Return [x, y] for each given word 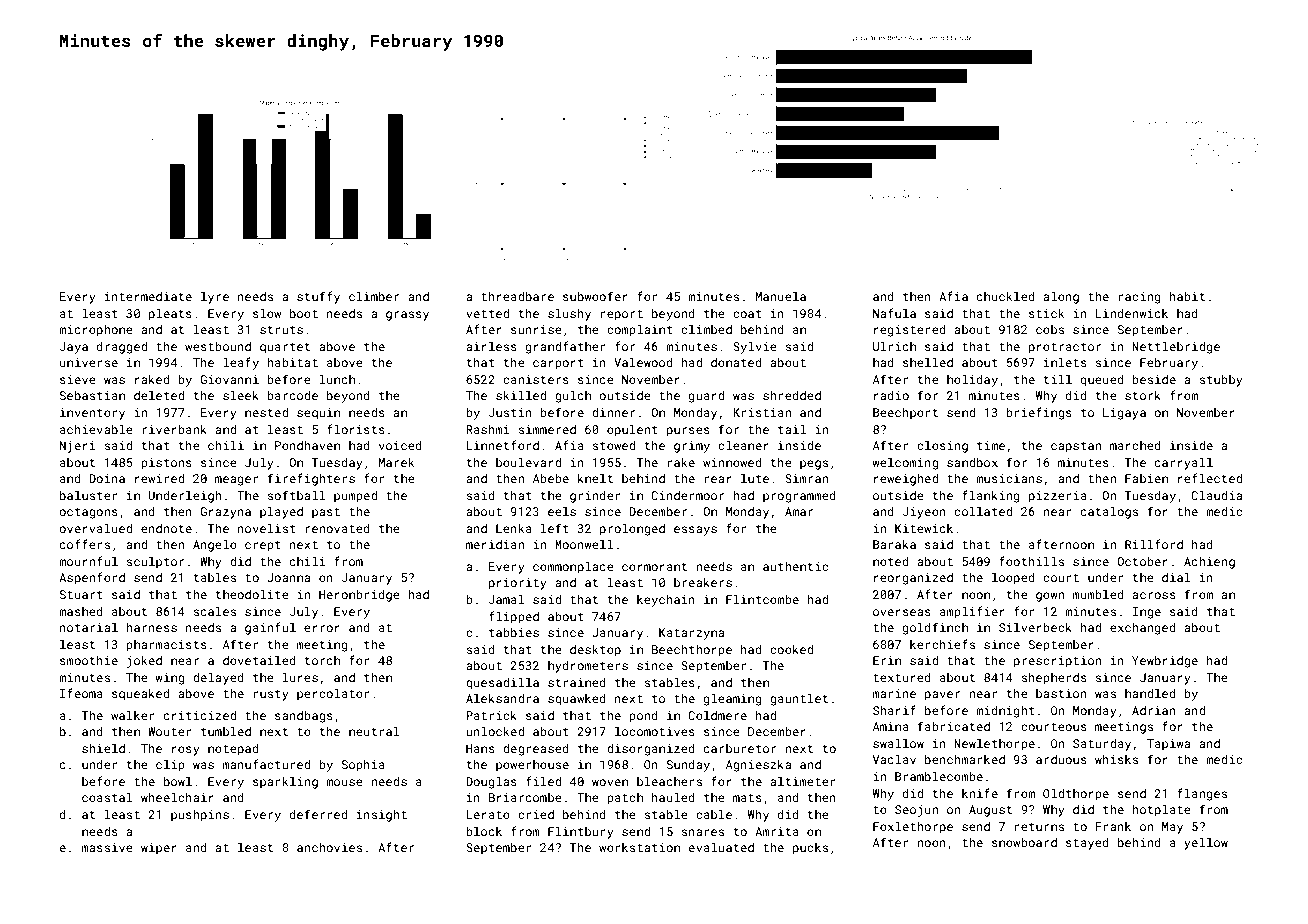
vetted [487, 313]
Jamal [507, 599]
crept [263, 546]
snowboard [1024, 842]
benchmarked [965, 759]
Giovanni [229, 379]
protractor [1065, 348]
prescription [1057, 662]
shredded [792, 395]
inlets [1065, 362]
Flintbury [581, 832]
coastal [107, 797]
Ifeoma [81, 693]
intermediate [148, 296]
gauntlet [799, 699]
